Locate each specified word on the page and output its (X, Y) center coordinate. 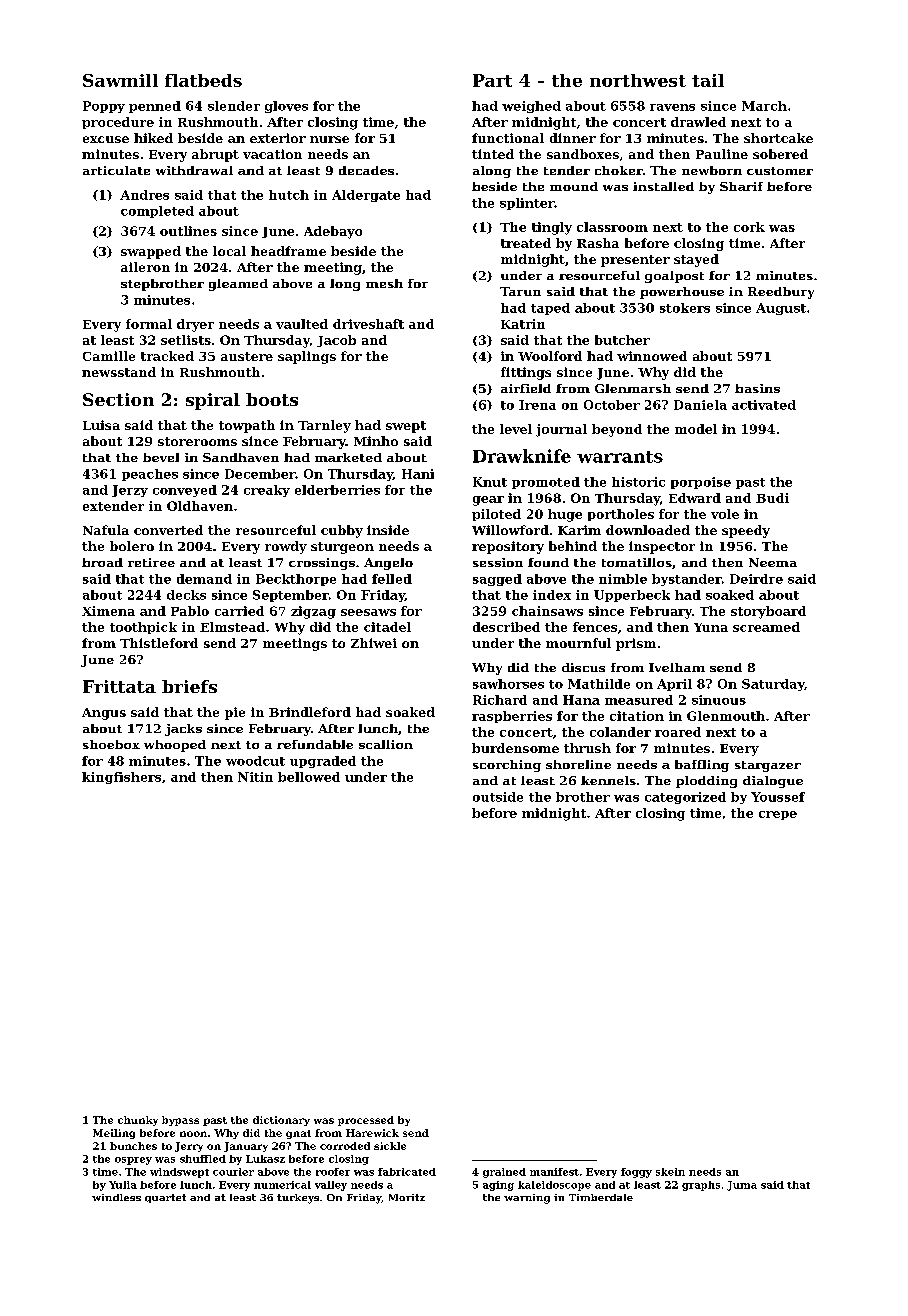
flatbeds (203, 80)
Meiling (114, 1134)
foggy (636, 1173)
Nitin (255, 777)
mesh (384, 283)
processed (366, 1121)
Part (492, 80)
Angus (104, 714)
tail (708, 80)
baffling (702, 766)
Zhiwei (374, 643)
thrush (587, 748)
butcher (622, 340)
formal (149, 324)
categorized (685, 798)
